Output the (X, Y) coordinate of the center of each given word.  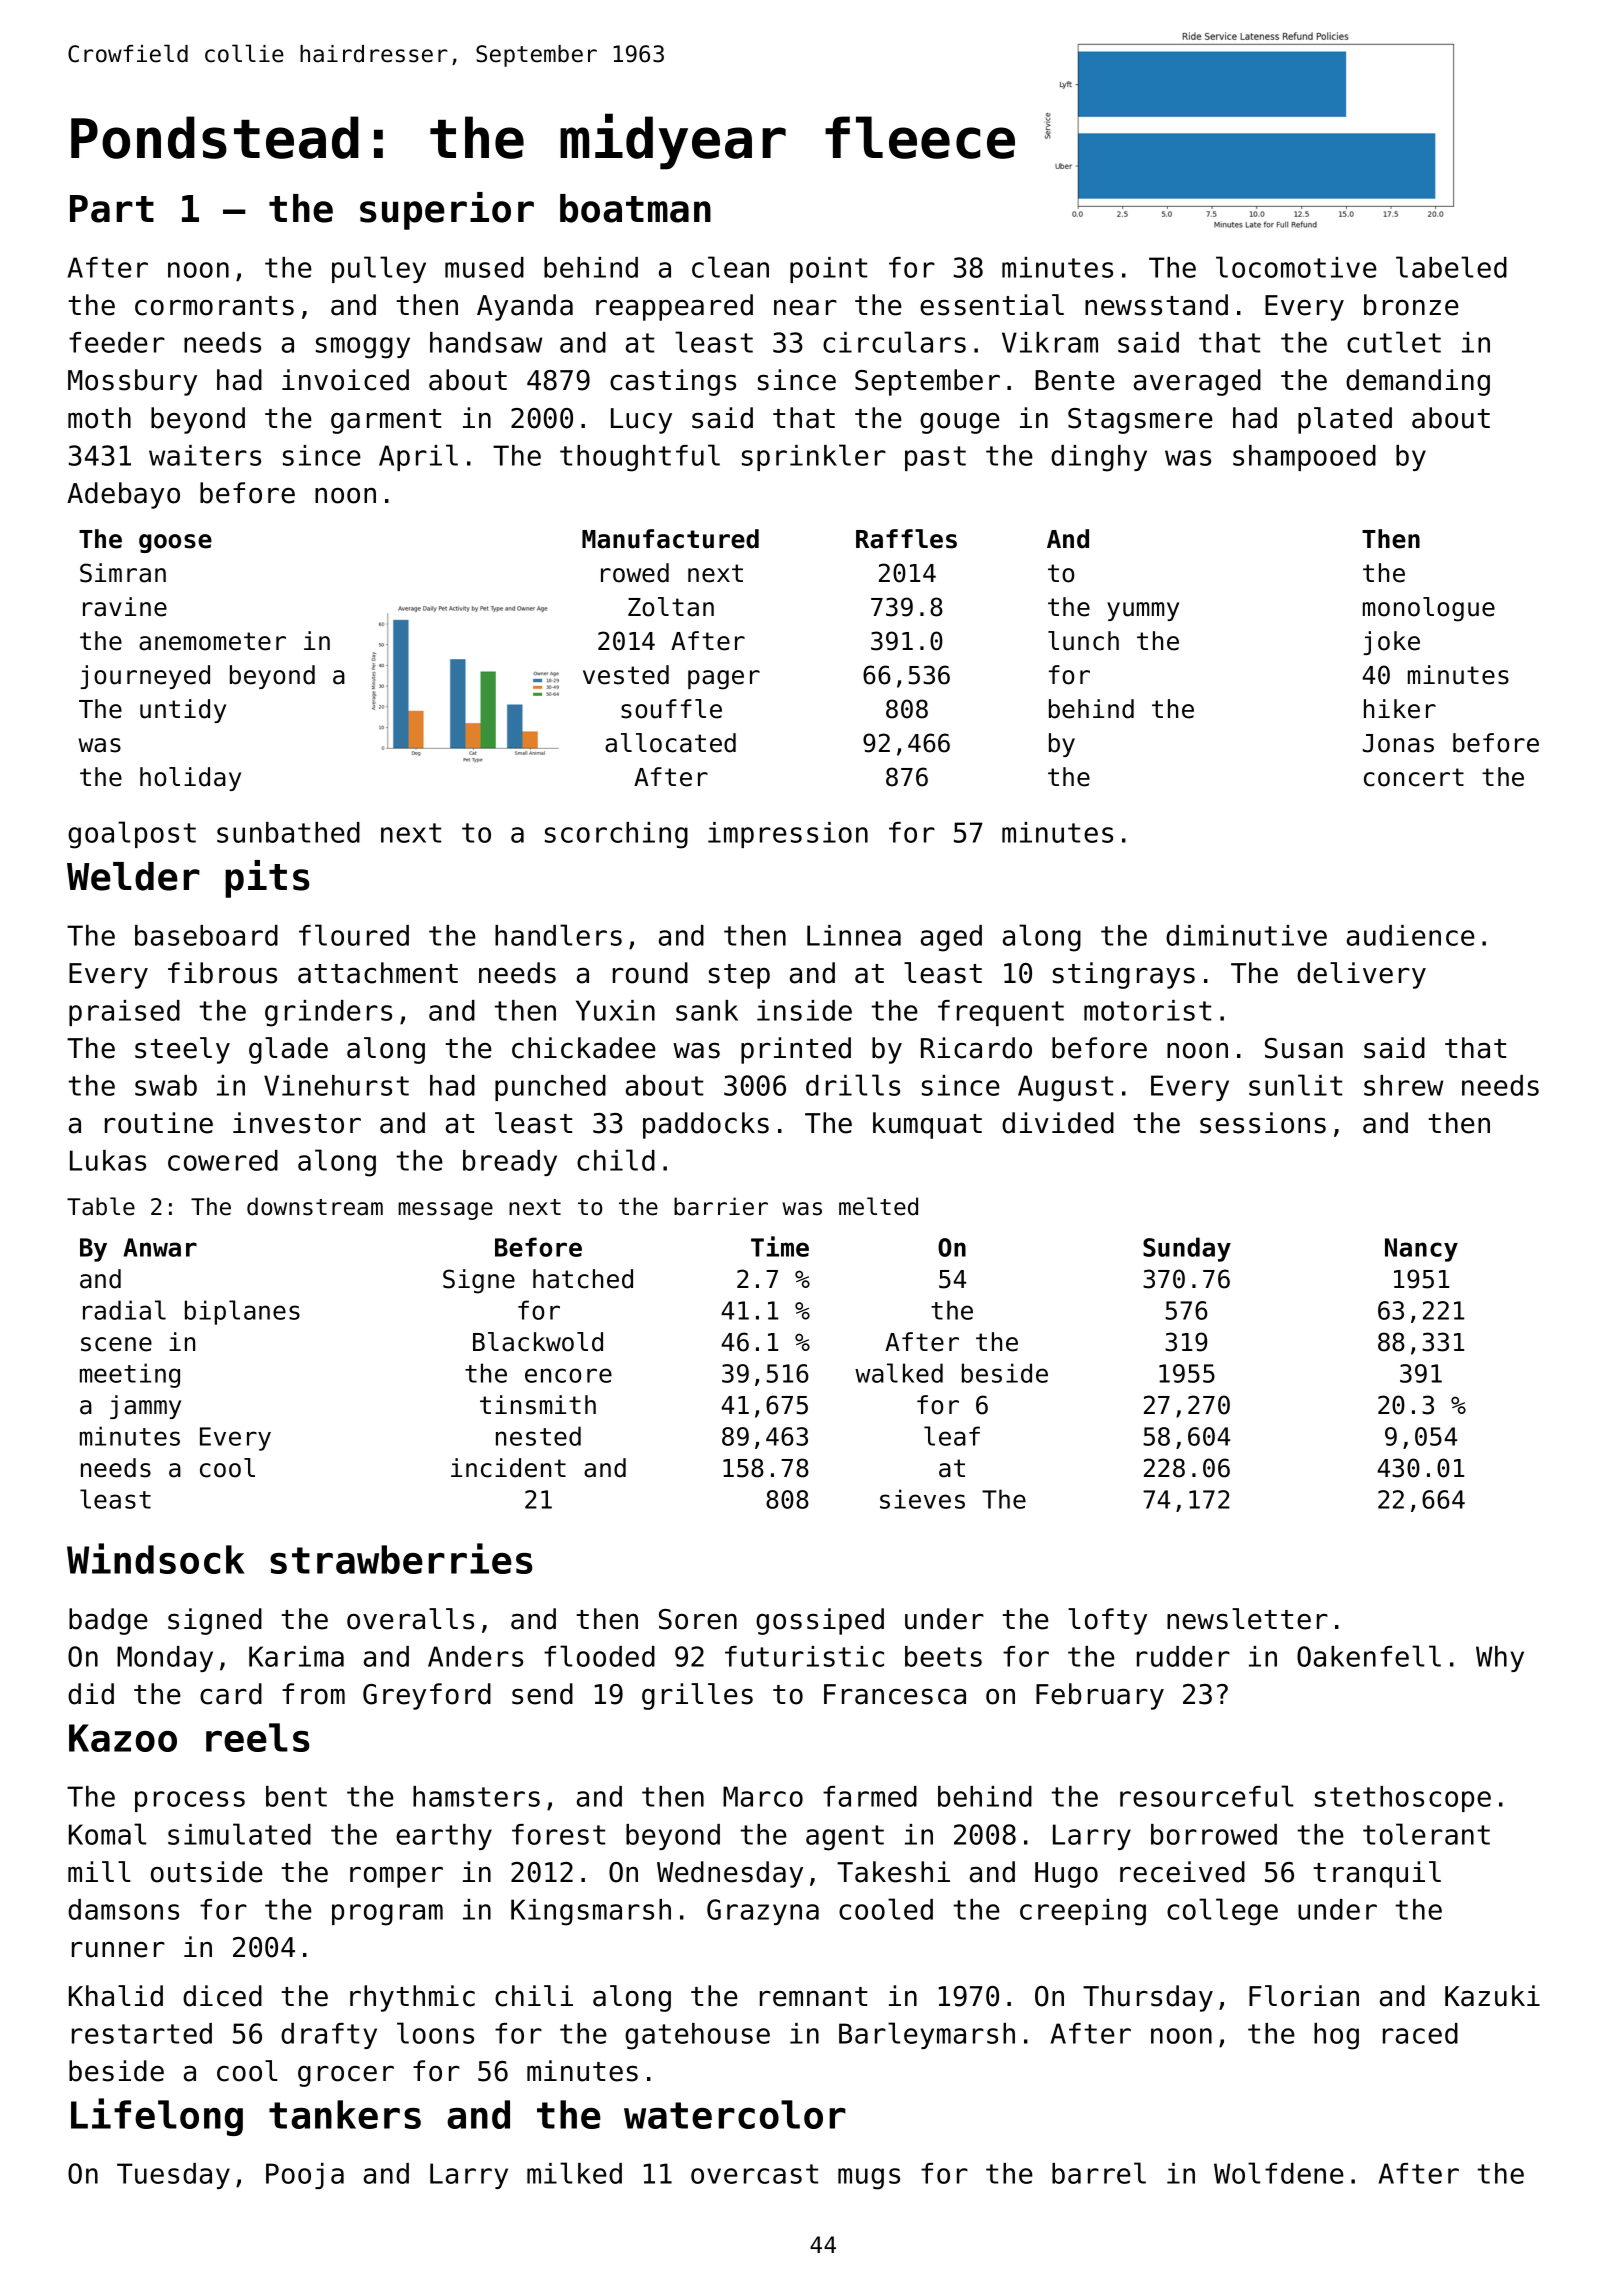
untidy (183, 711)
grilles (697, 1696)
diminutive (1246, 935)
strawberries (401, 1558)
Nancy (1421, 1250)
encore (568, 1375)
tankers (345, 2114)
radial (124, 1310)
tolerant (1426, 1834)
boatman (635, 208)
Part (112, 209)
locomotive (1296, 267)
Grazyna (763, 1912)
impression (788, 835)
